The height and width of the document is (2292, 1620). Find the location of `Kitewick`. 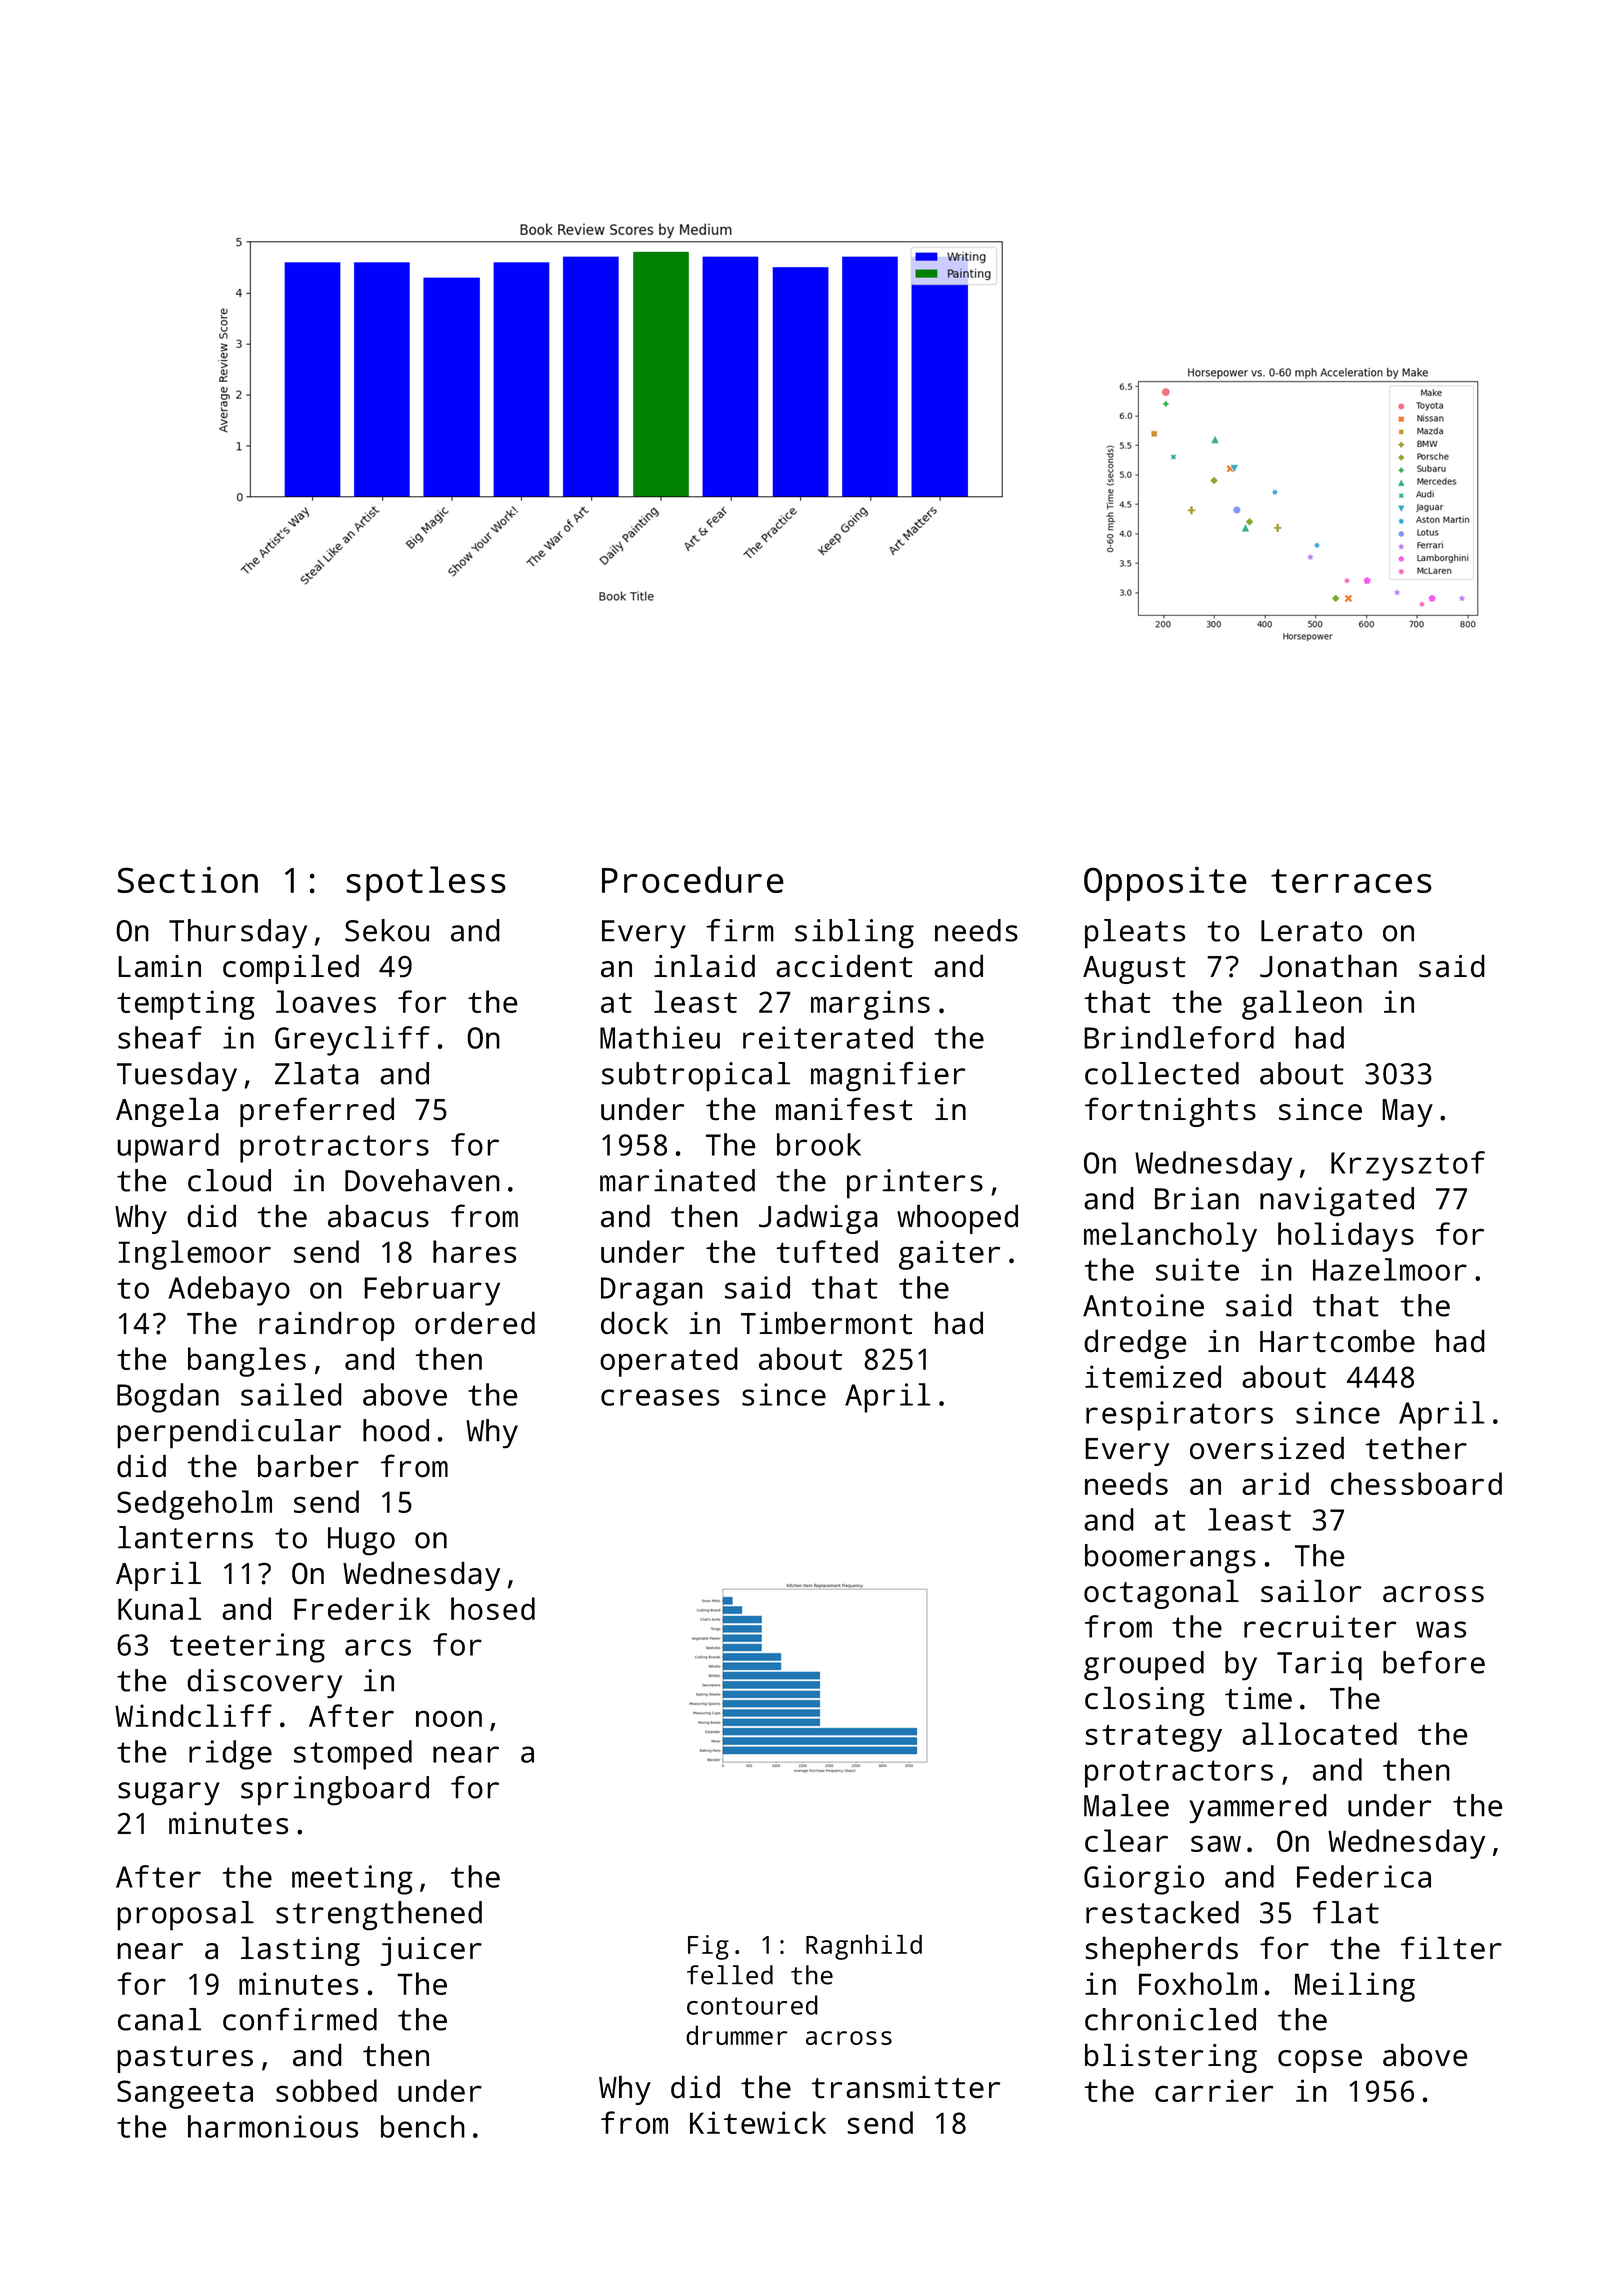

Kitewick is located at coordinates (758, 2122).
